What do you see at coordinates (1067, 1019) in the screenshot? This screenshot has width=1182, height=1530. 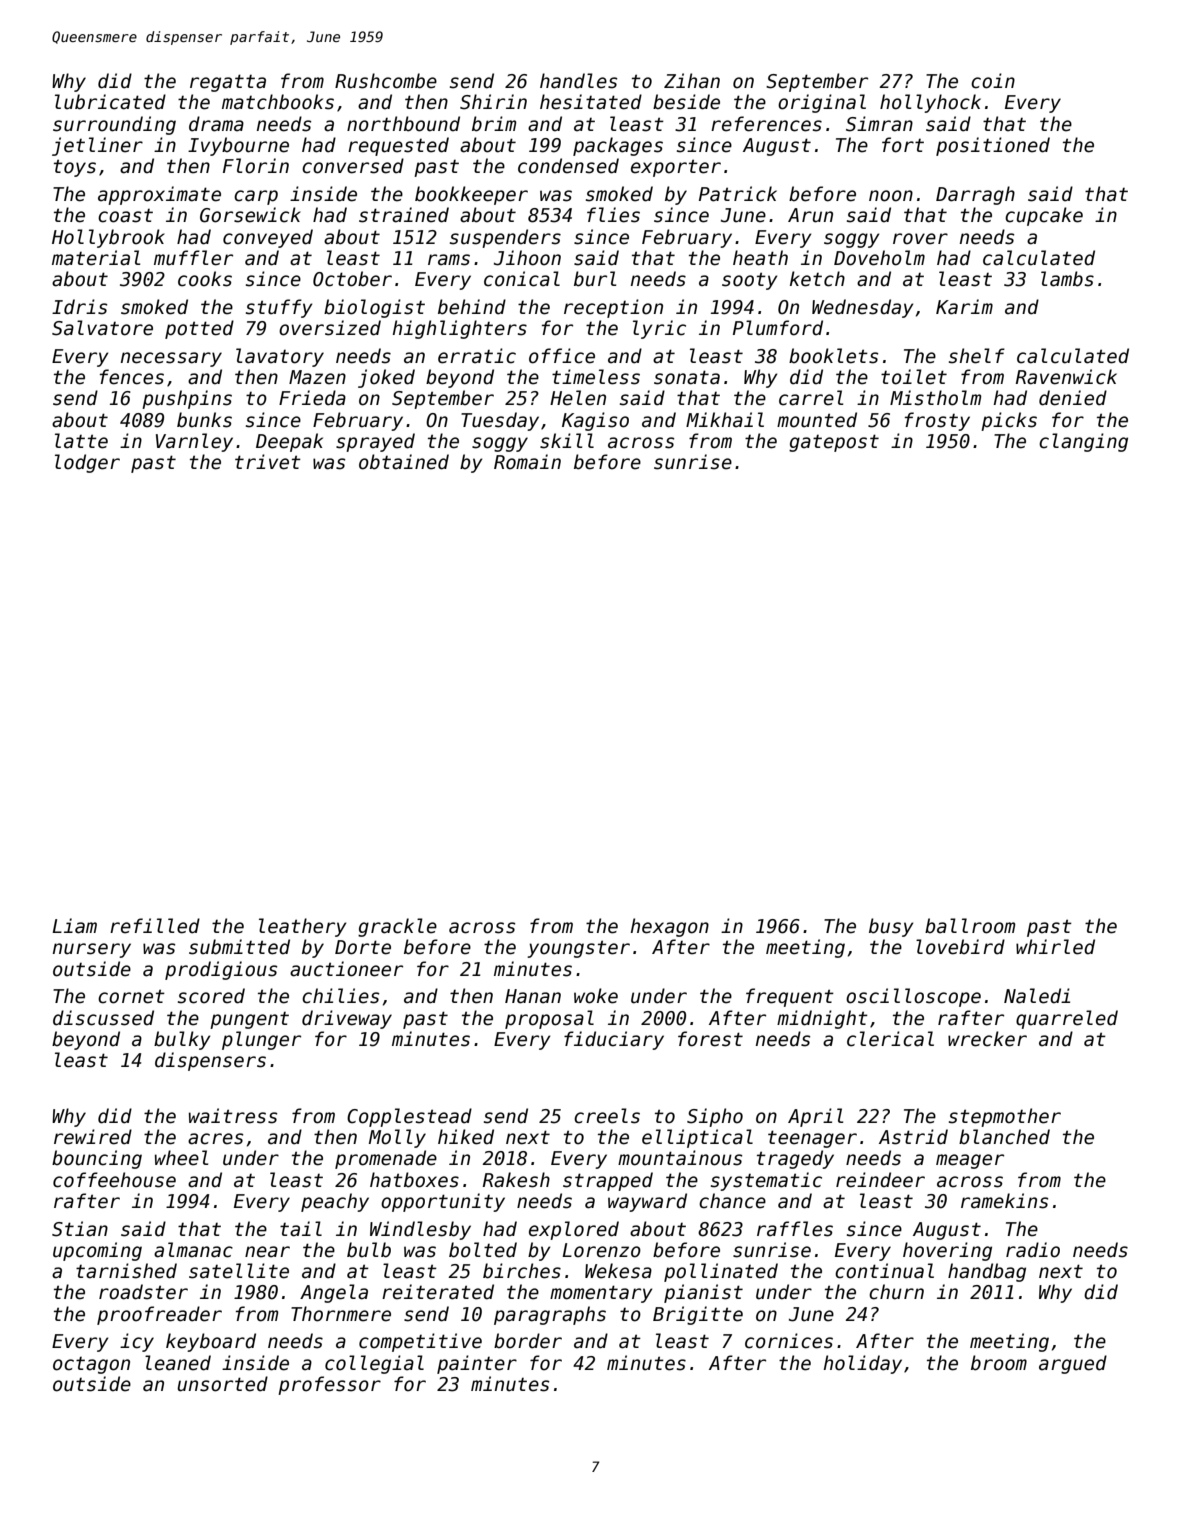 I see `quarreled` at bounding box center [1067, 1019].
